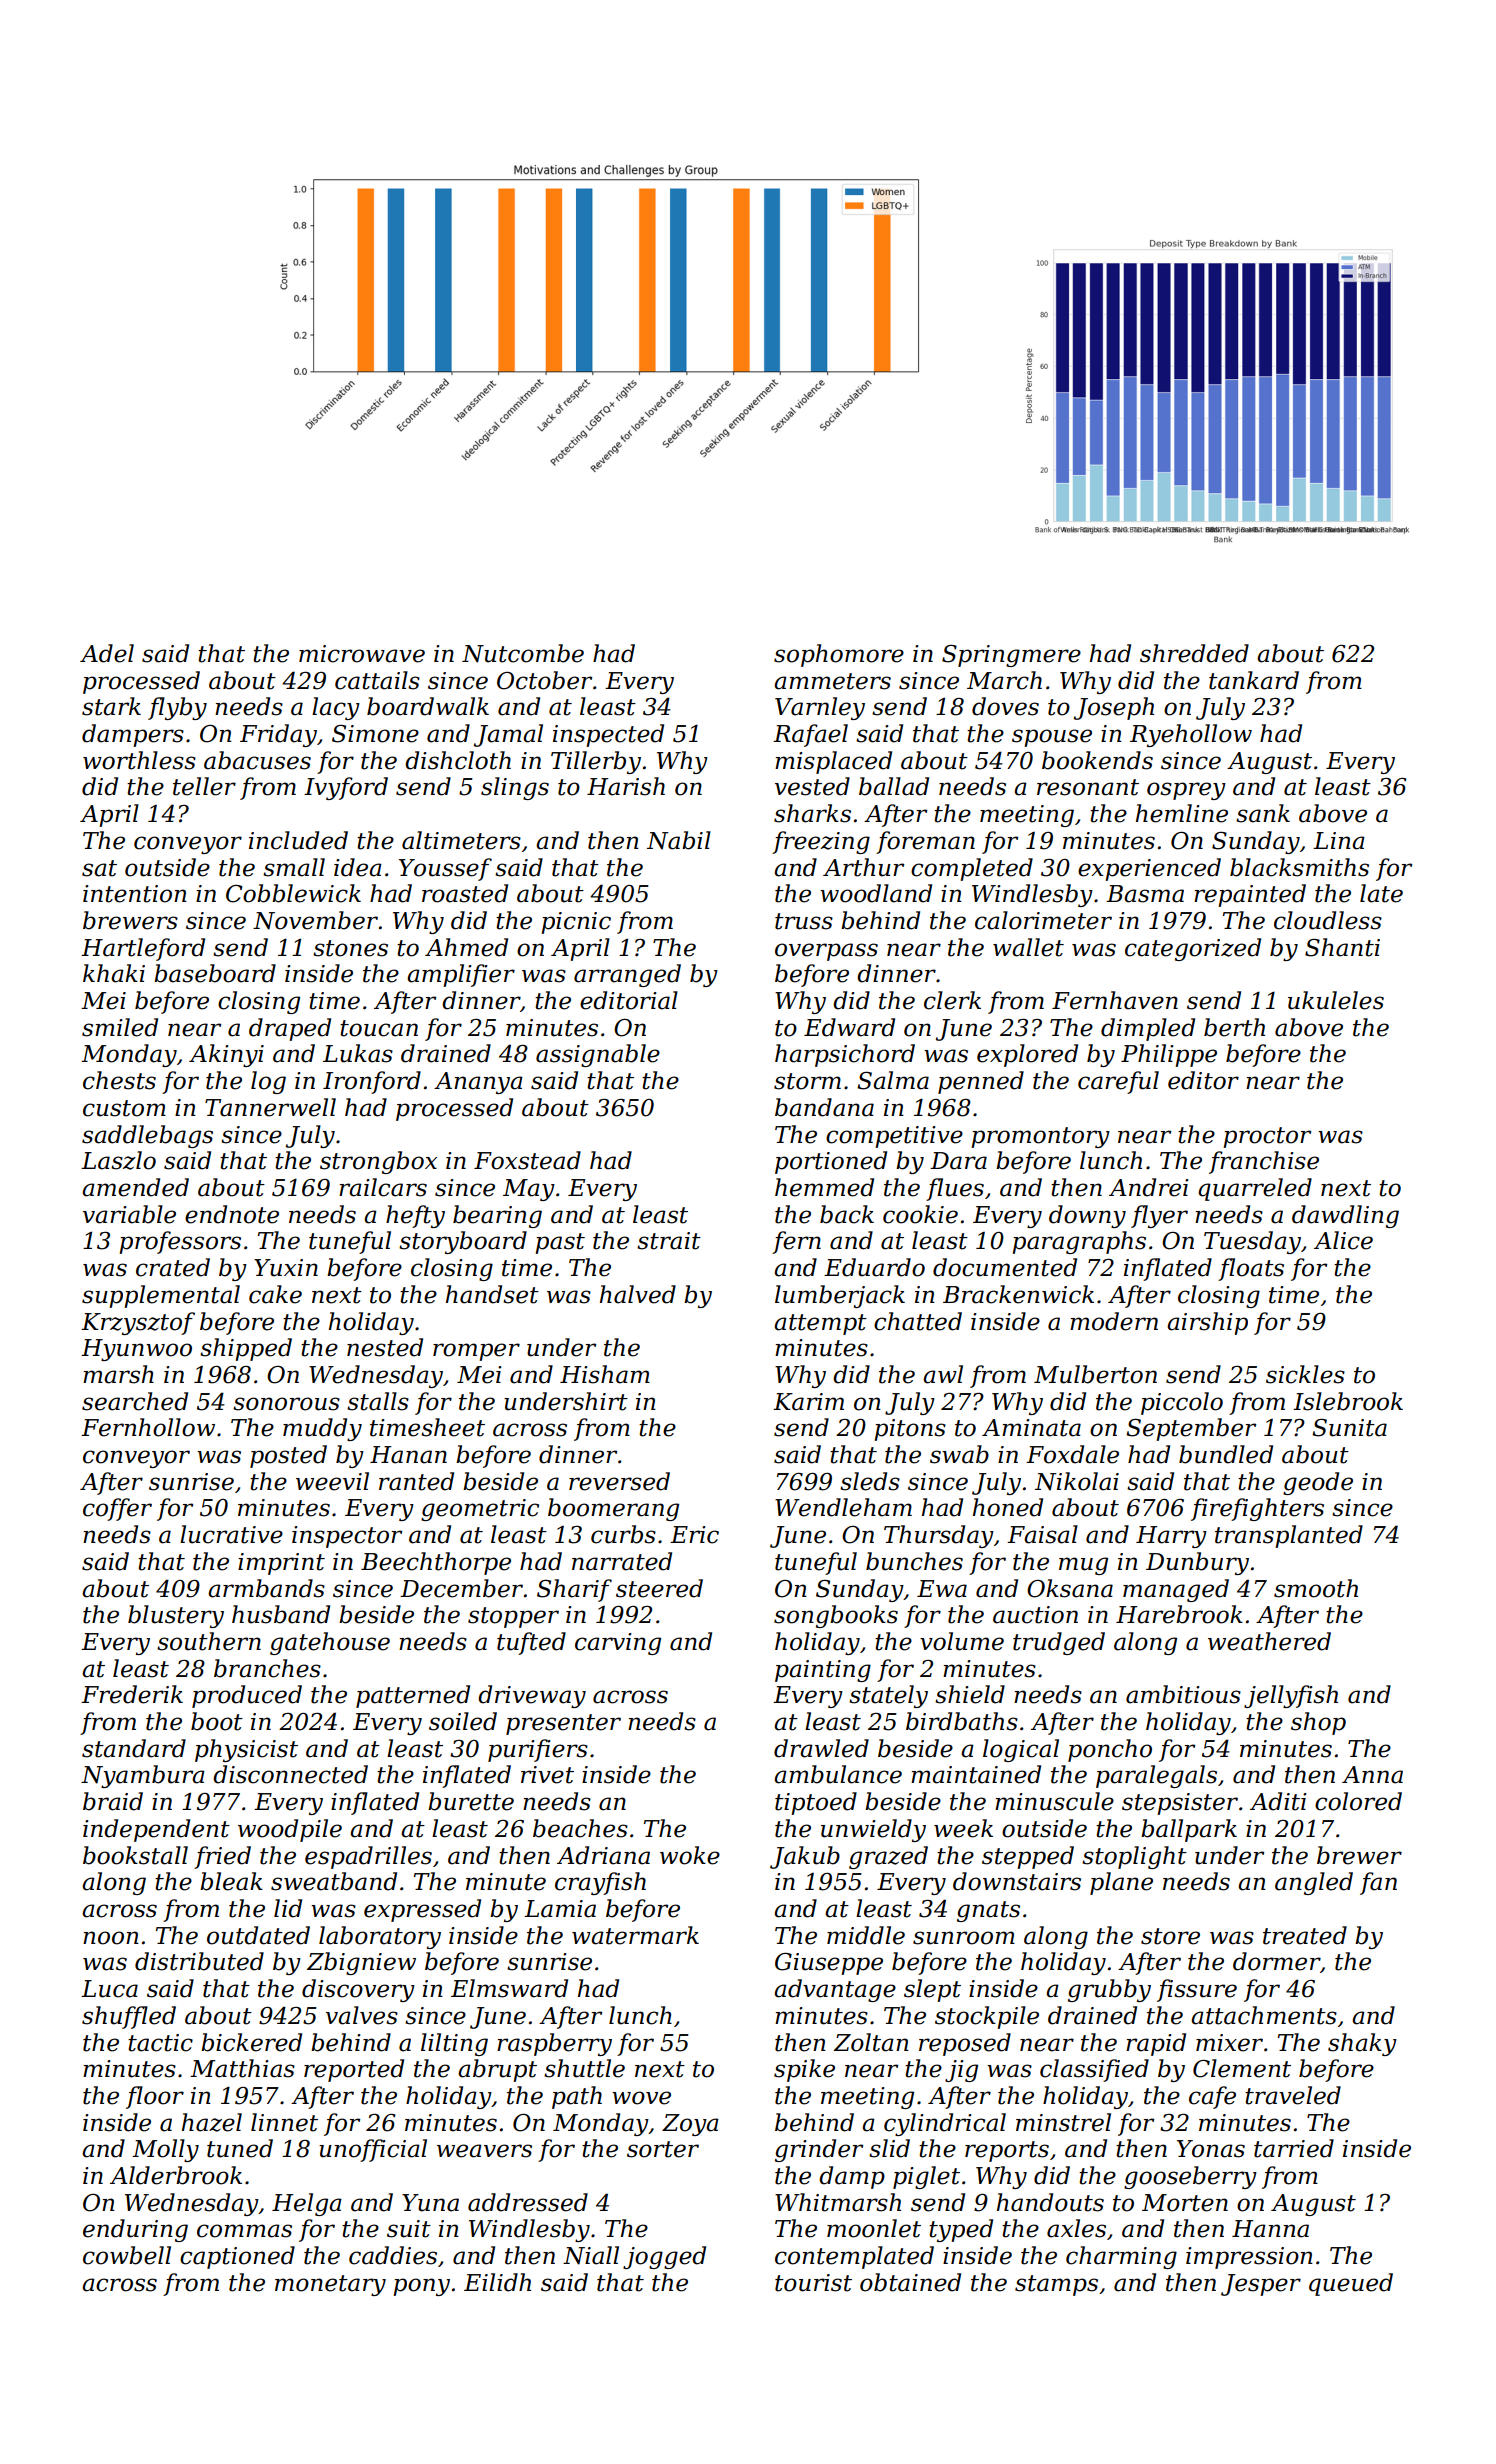  Describe the element at coordinates (603, 1855) in the screenshot. I see `Adriana` at that location.
